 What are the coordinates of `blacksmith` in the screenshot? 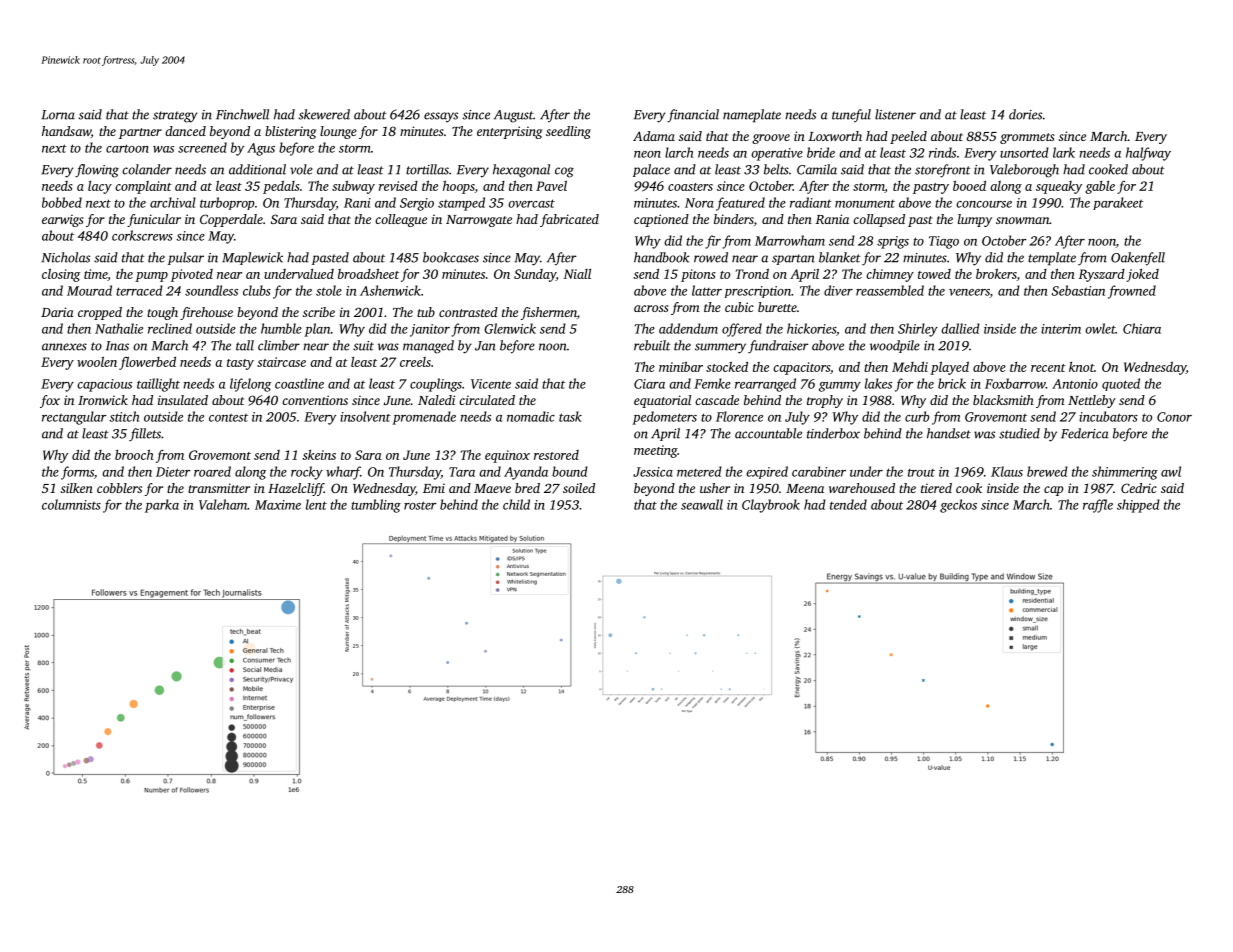 It's located at (1003, 400).
